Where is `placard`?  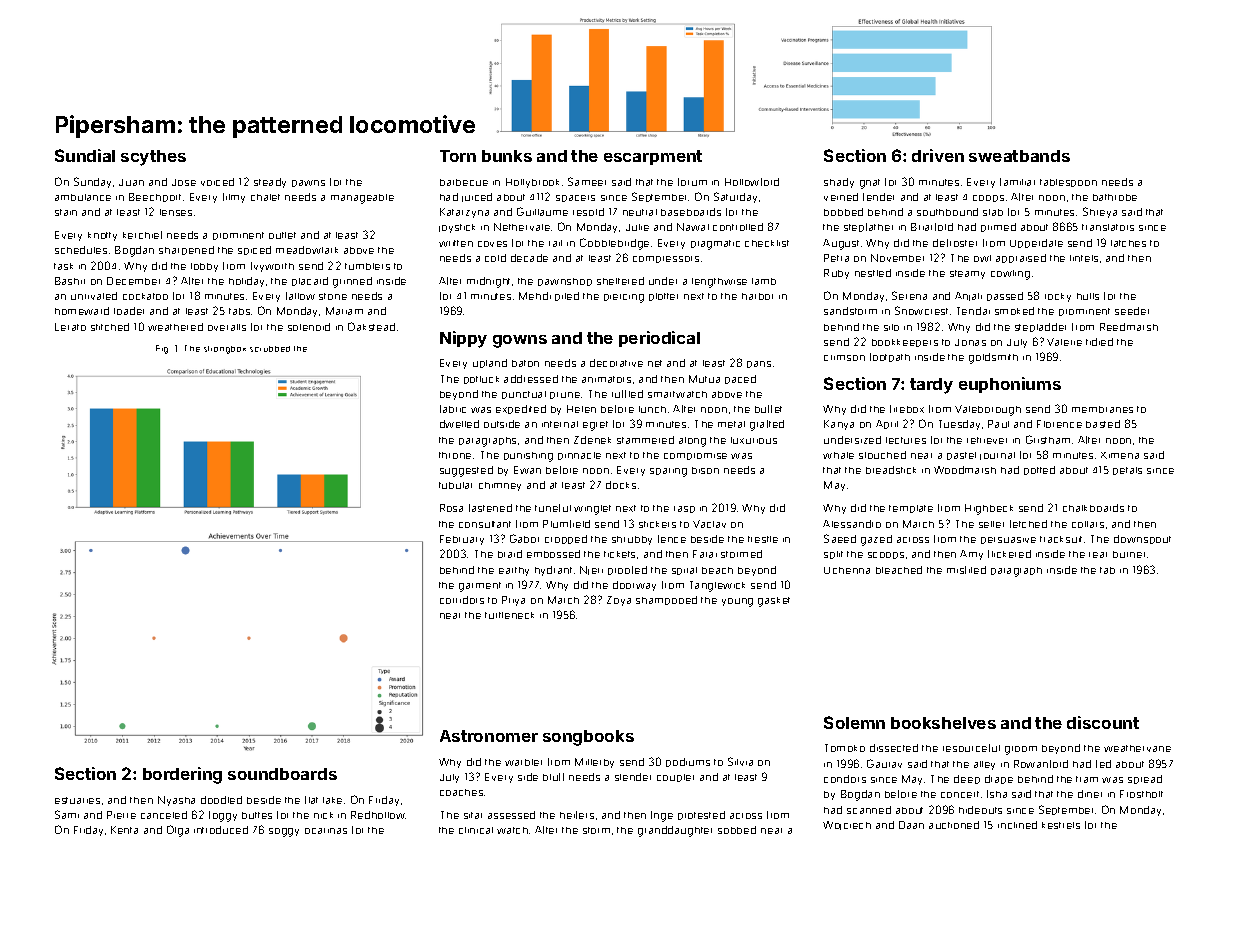 placard is located at coordinates (310, 281).
